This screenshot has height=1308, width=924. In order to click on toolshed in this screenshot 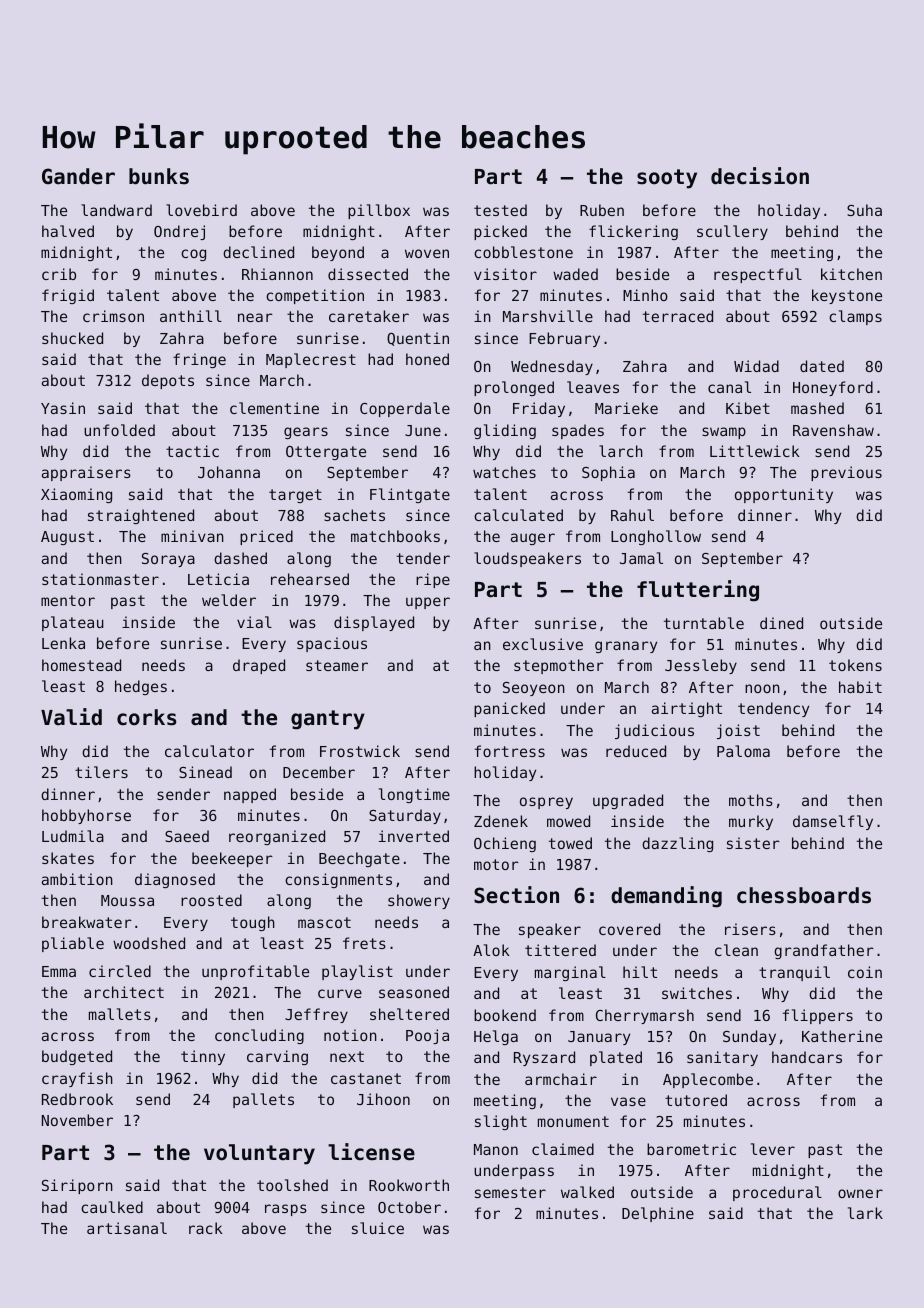, I will do `click(292, 1185)`.
